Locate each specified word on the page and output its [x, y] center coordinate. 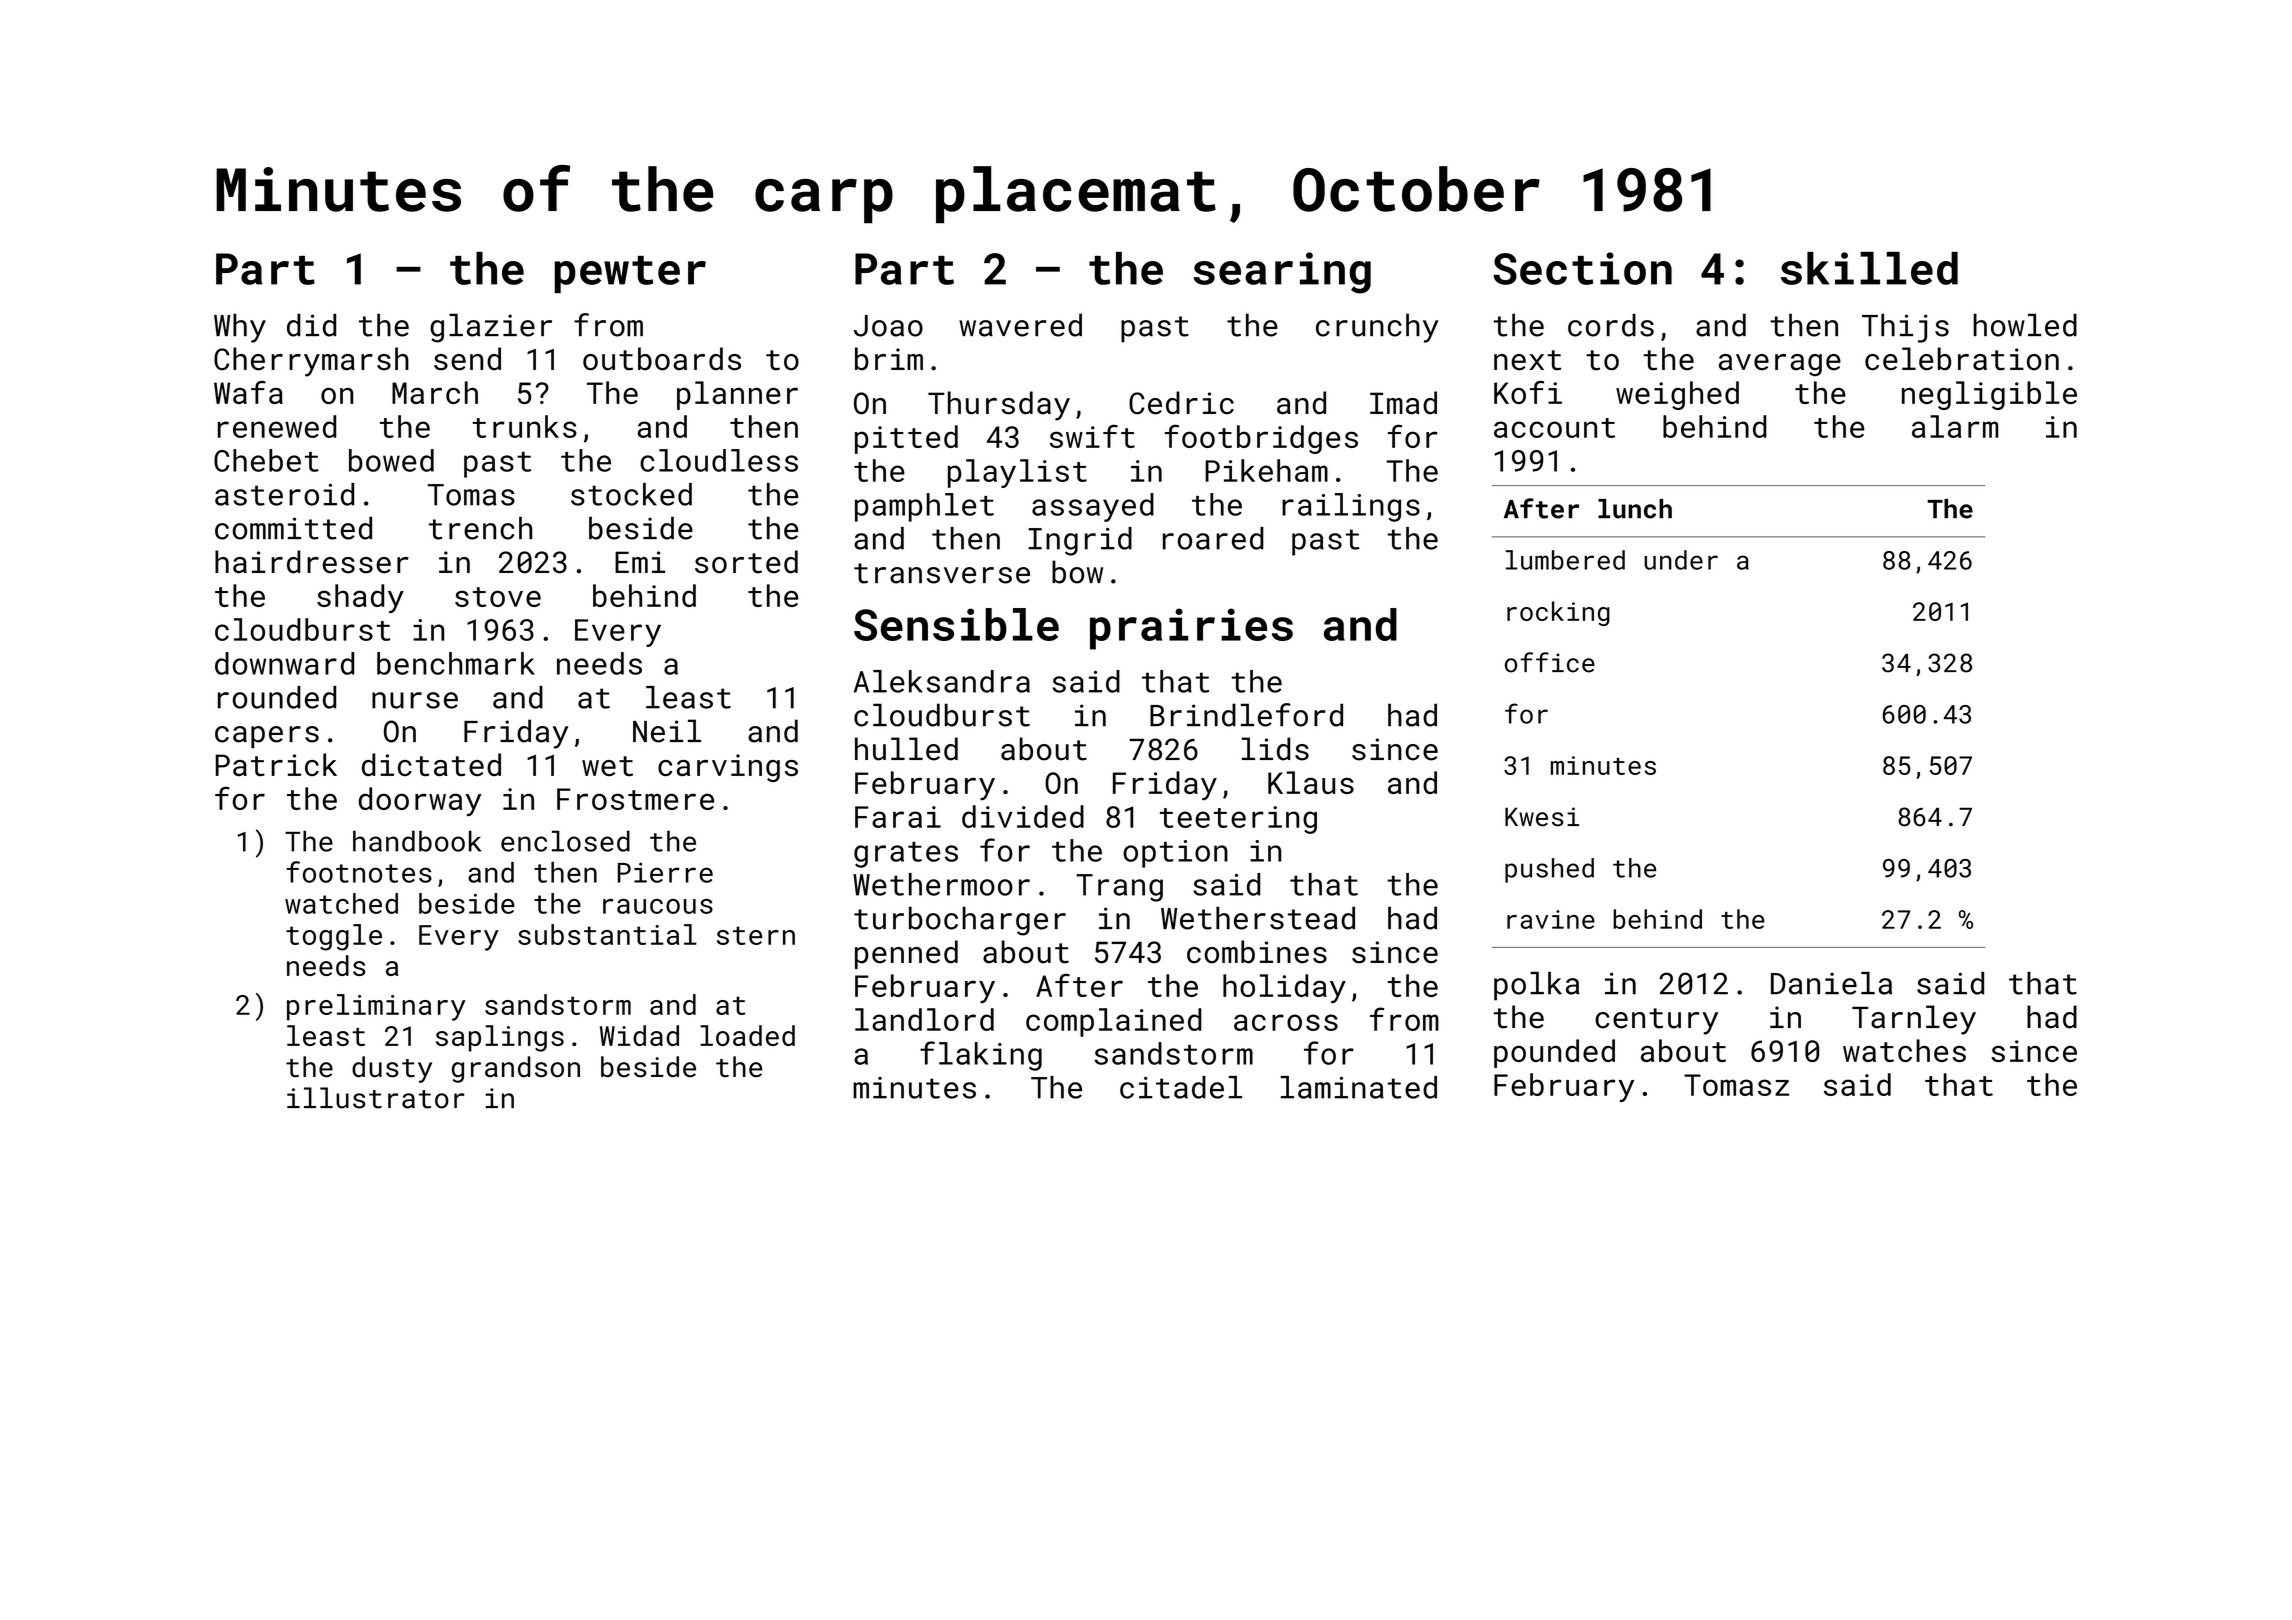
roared [1213, 538]
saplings [500, 1038]
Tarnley [1914, 1020]
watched [341, 903]
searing [1282, 273]
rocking [1558, 613]
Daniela [1831, 983]
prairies [1191, 629]
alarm [1955, 426]
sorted [746, 562]
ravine [1551, 919]
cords [1611, 325]
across [1286, 1022]
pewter [630, 274]
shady [360, 598]
